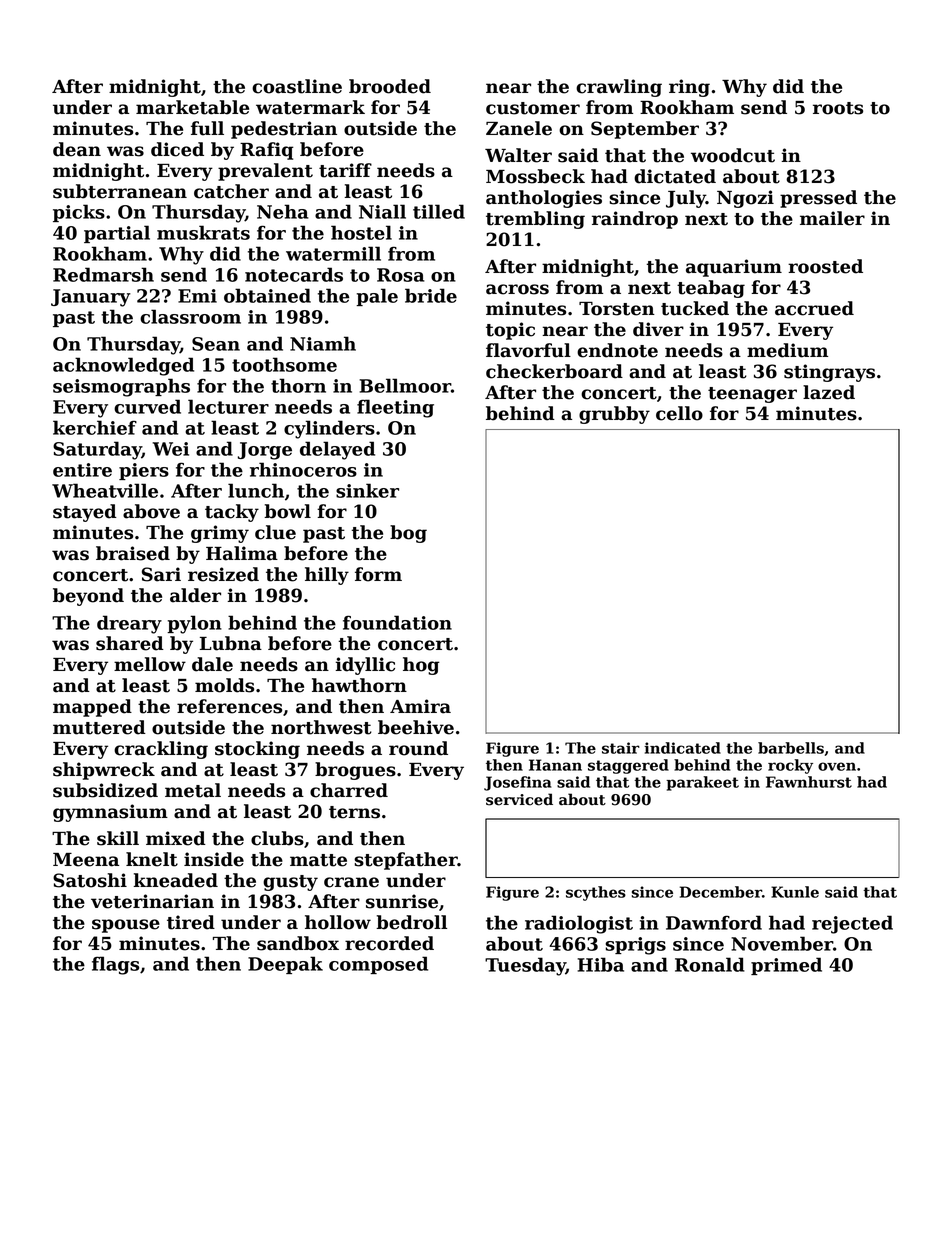 The height and width of the screenshot is (1233, 952). I want to click on Amira, so click(420, 706).
